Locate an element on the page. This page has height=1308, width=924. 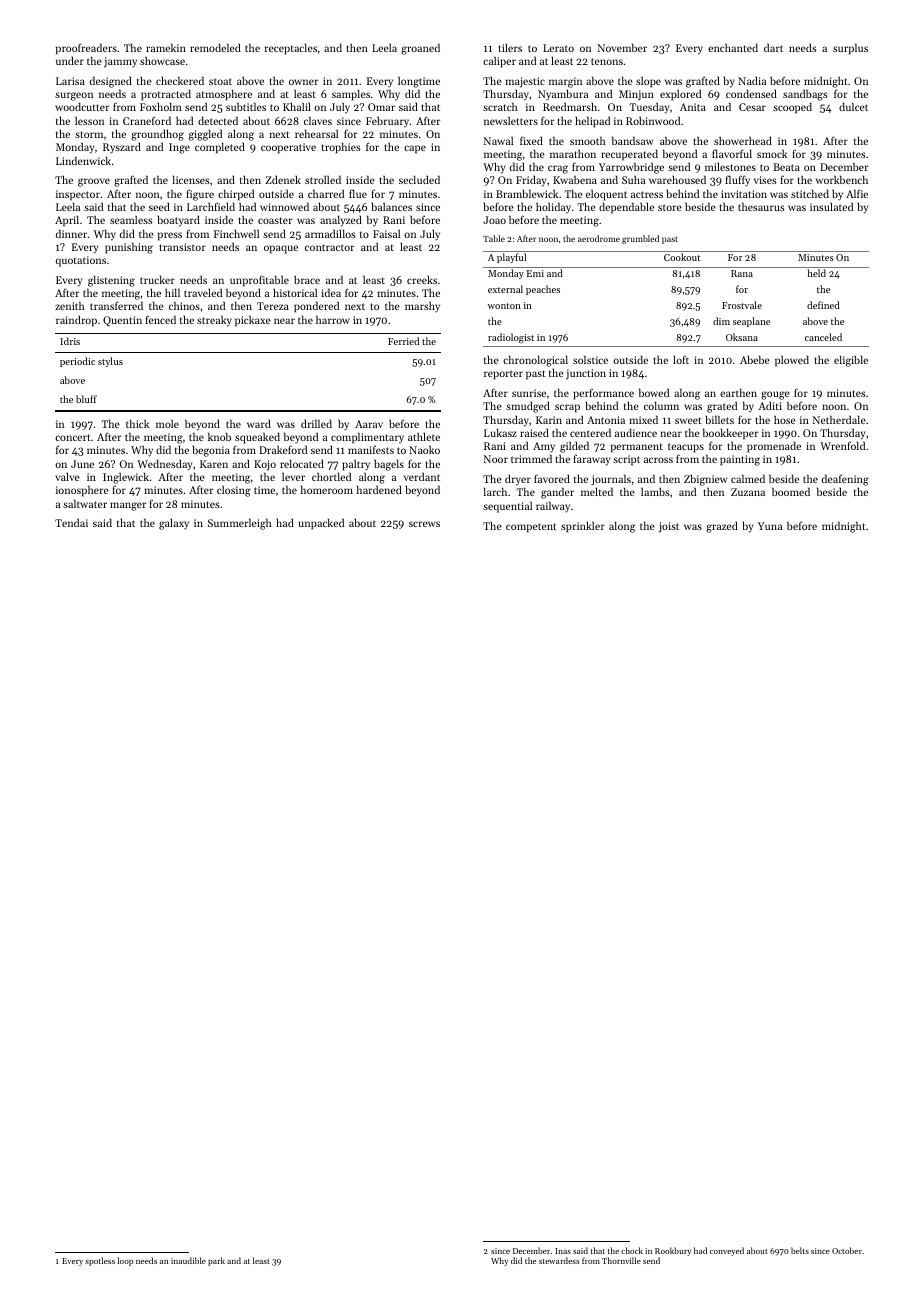
Inas is located at coordinates (563, 1251).
